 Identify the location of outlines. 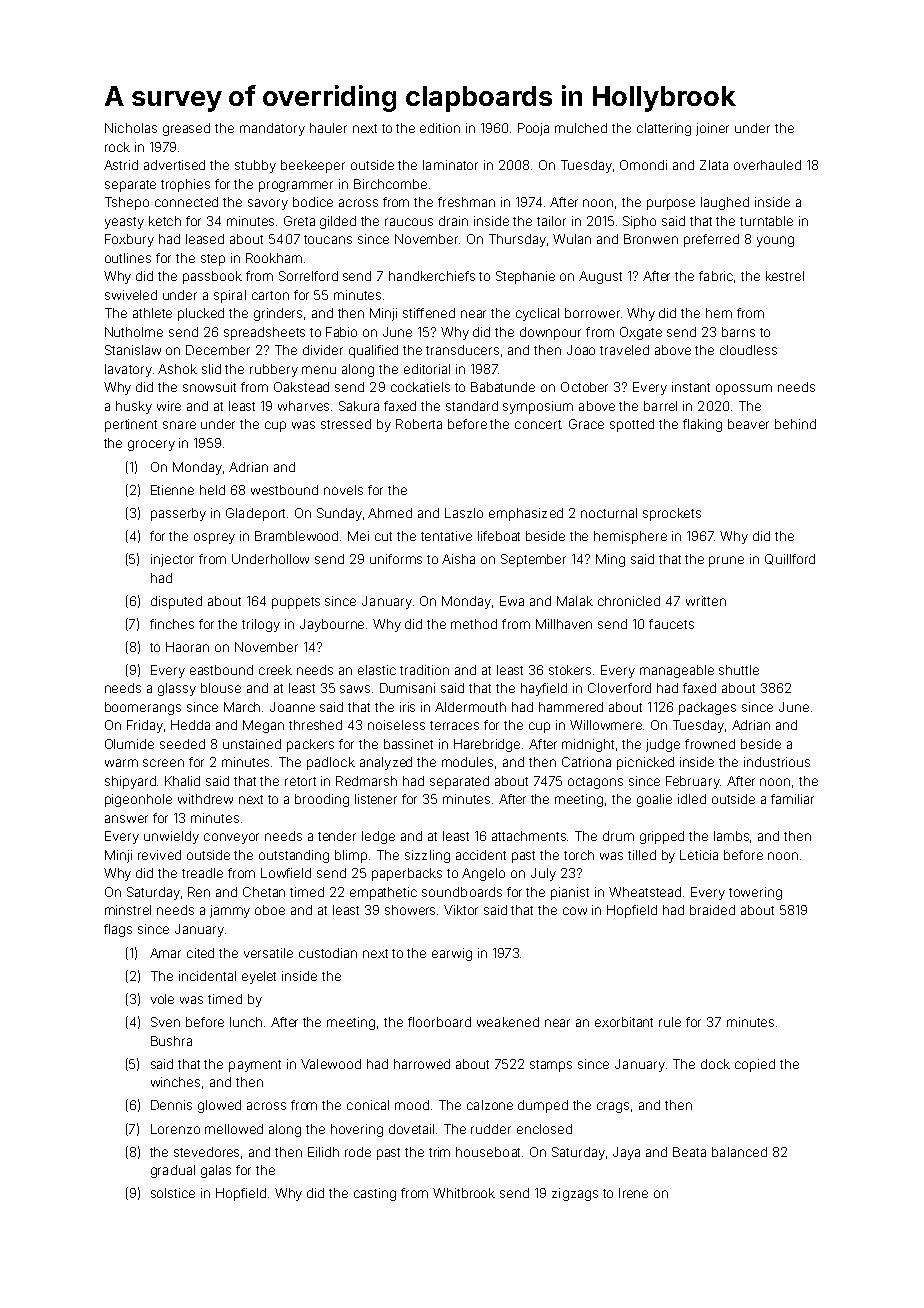
(128, 258).
